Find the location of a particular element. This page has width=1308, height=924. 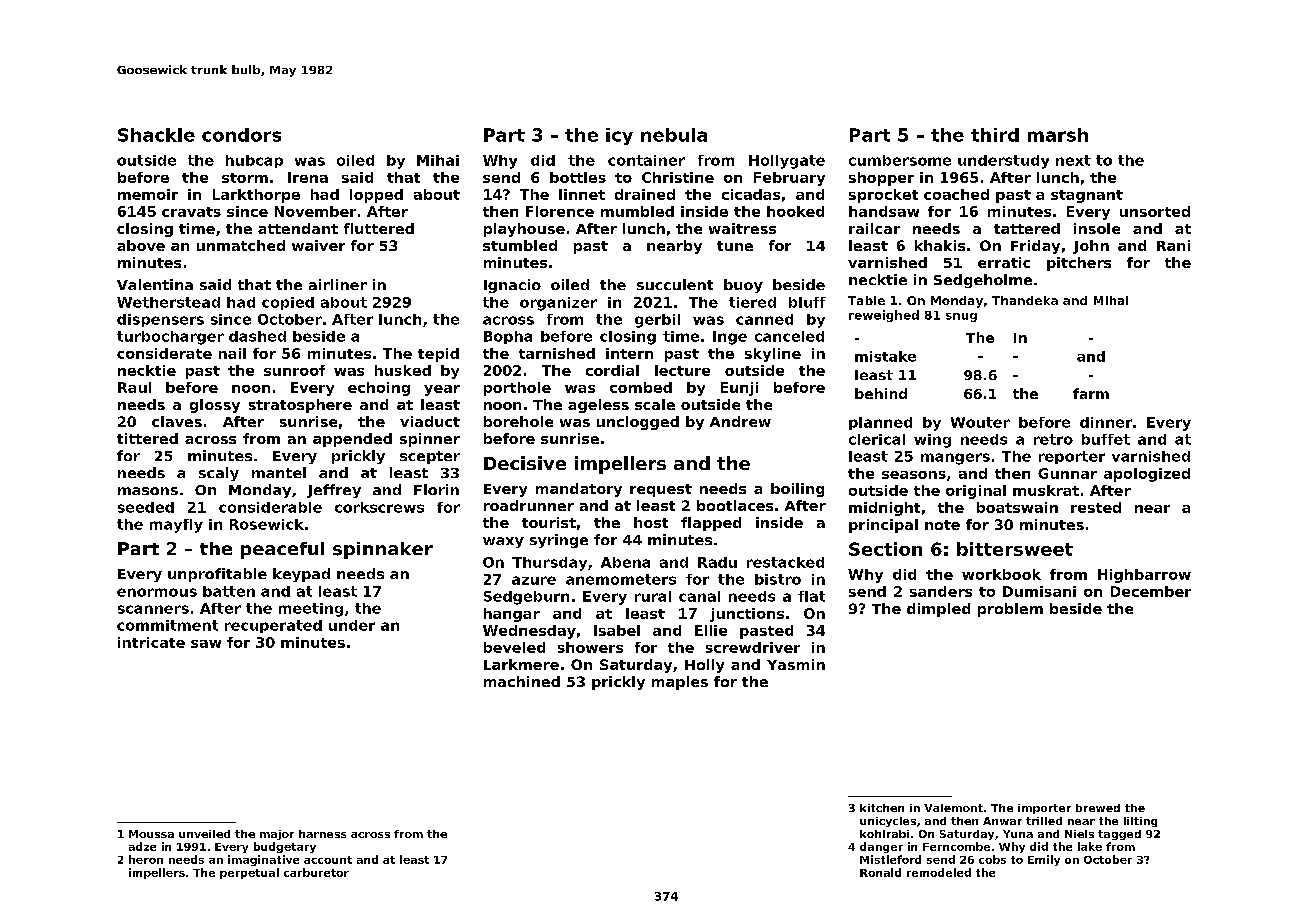

Wednesday is located at coordinates (529, 632).
